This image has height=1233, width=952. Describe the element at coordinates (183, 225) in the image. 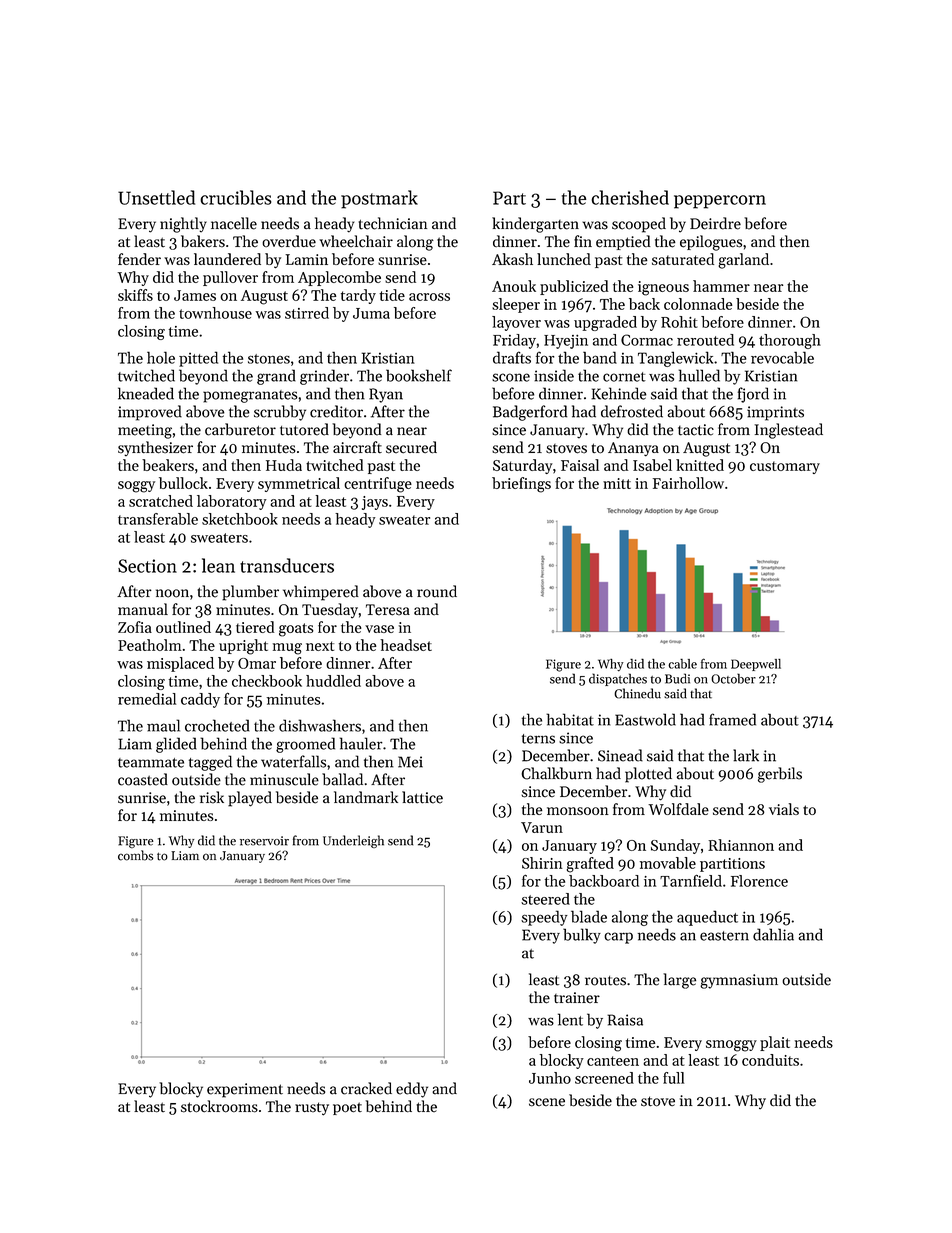

I see `nightly` at that location.
